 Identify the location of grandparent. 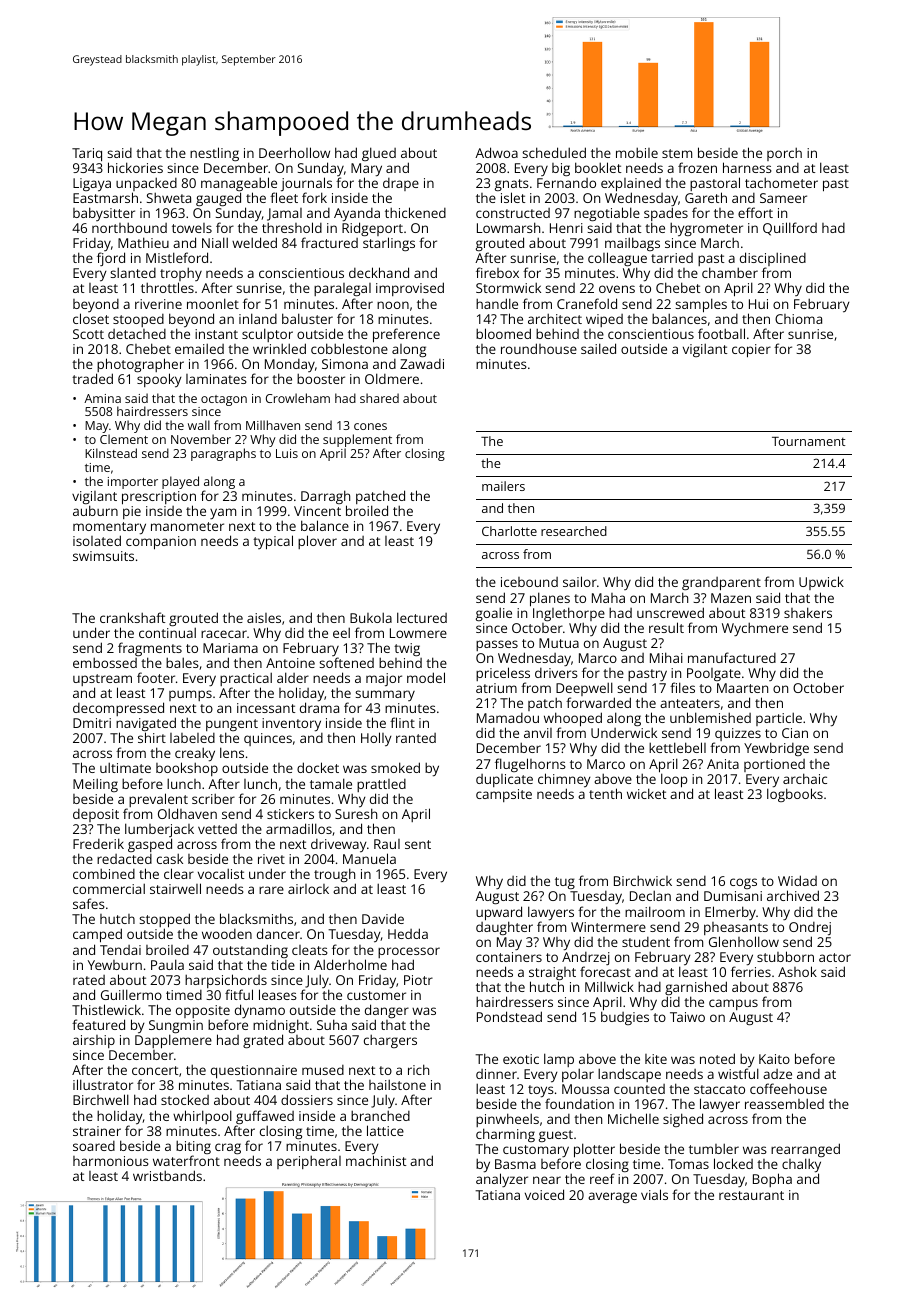
(721, 584).
